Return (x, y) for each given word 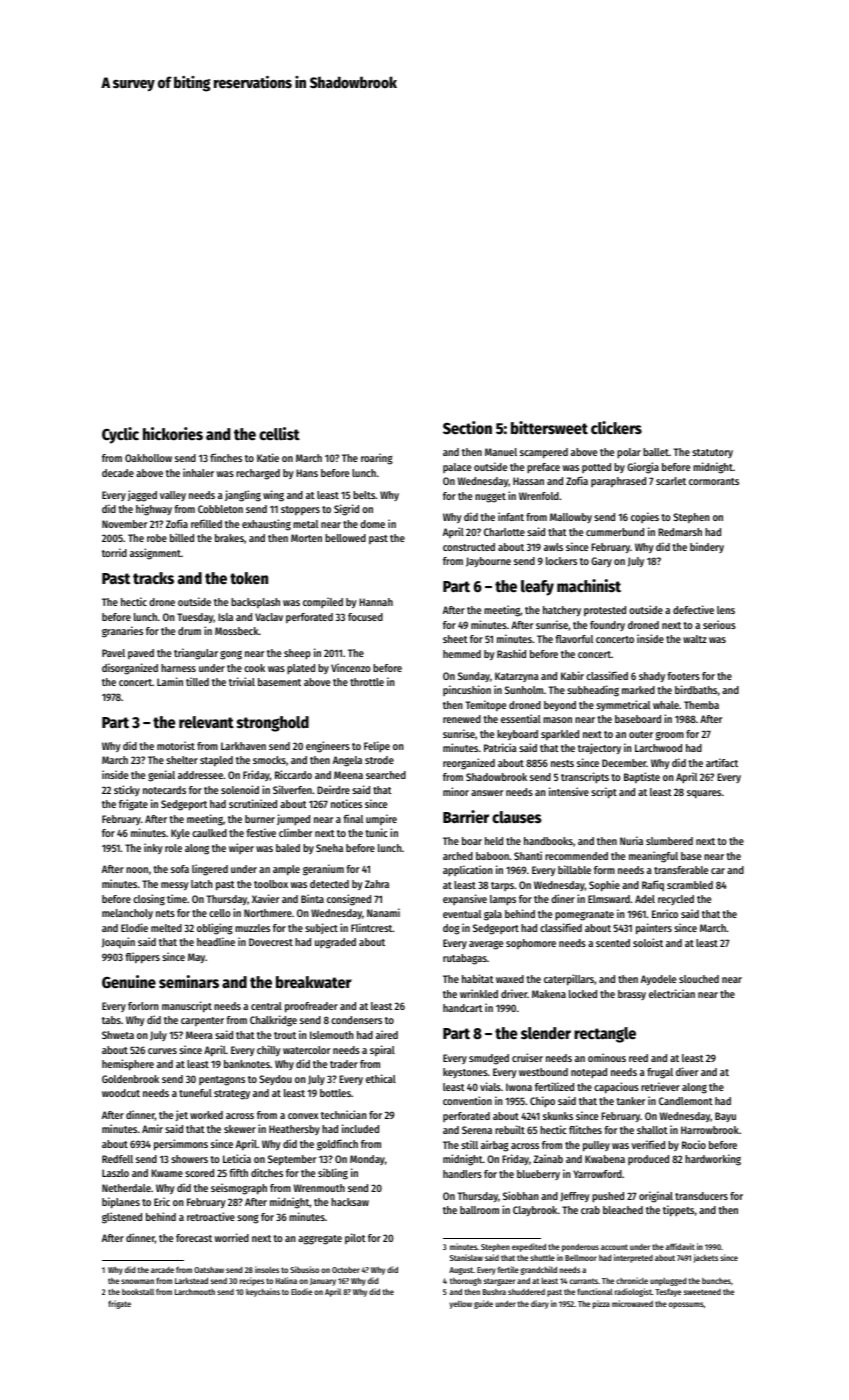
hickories (173, 434)
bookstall (138, 1292)
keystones (465, 1073)
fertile (508, 1269)
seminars (189, 982)
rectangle (605, 1035)
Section (467, 428)
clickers (616, 428)
